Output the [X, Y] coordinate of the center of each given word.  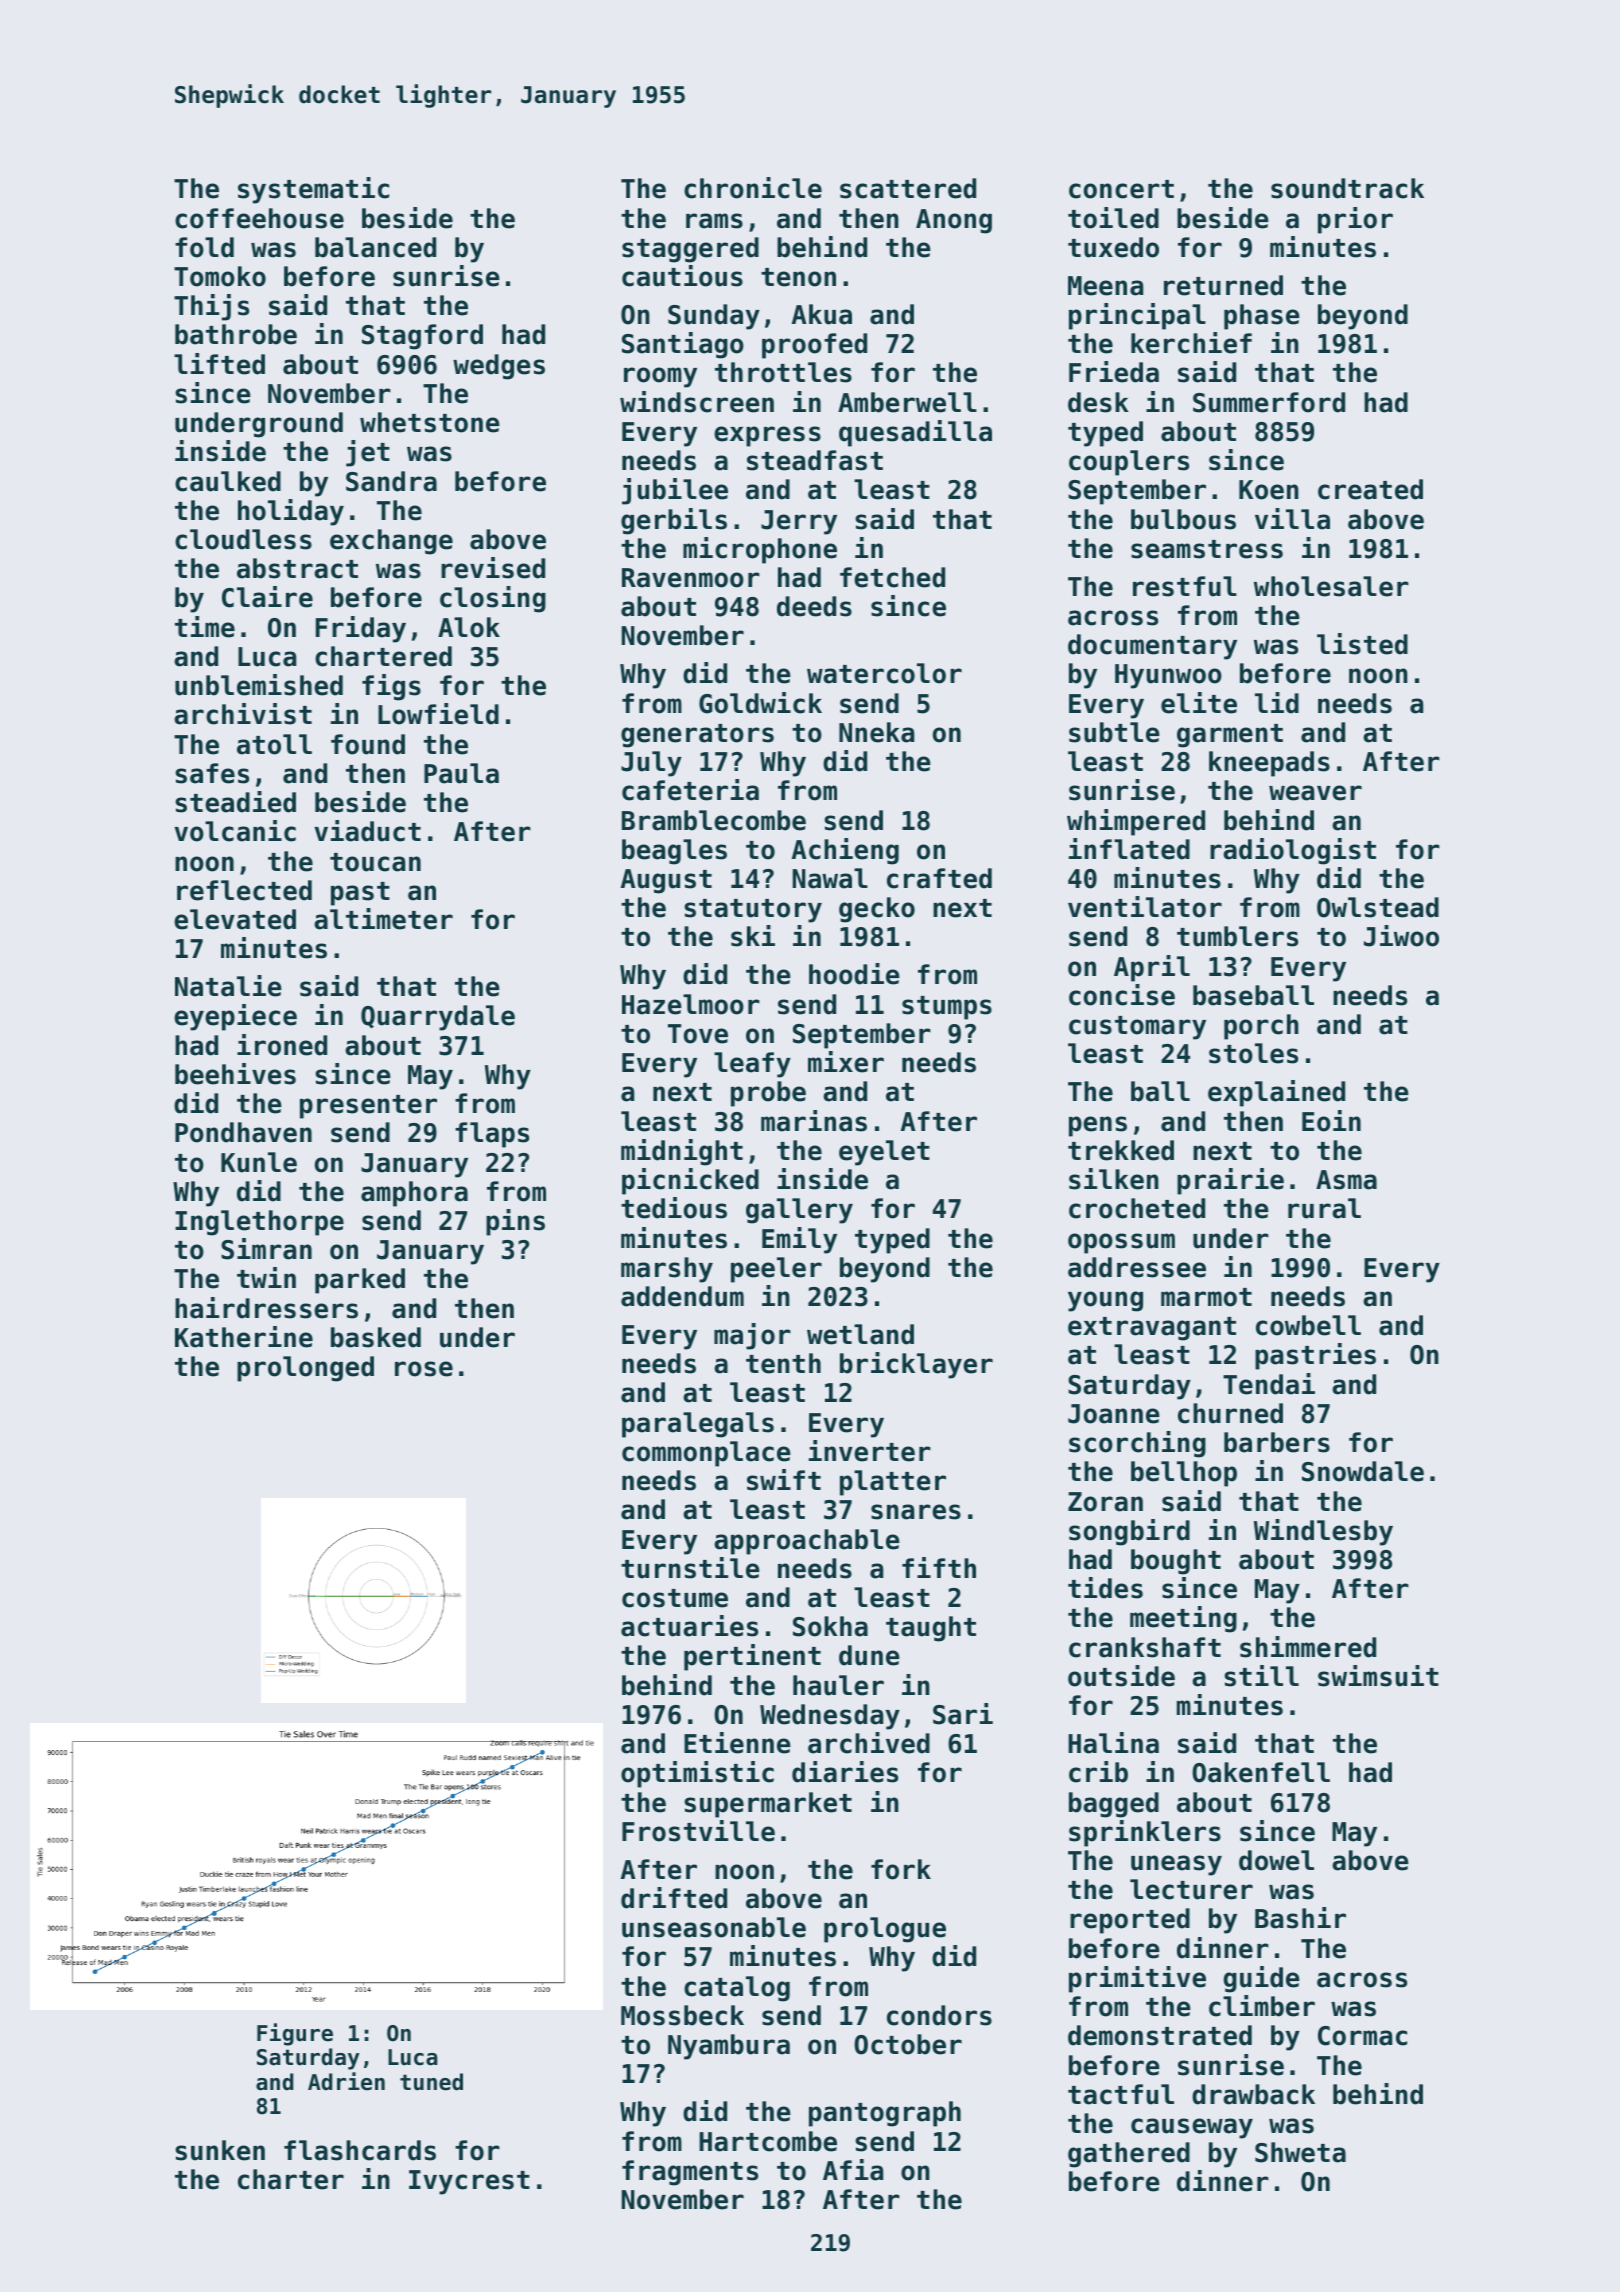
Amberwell [907, 402]
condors [939, 2015]
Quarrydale [438, 1018]
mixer [846, 1062]
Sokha [830, 1626]
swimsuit [1378, 1676]
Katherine [244, 1337]
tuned [431, 2082]
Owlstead [1378, 907]
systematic [313, 190]
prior [1355, 220]
